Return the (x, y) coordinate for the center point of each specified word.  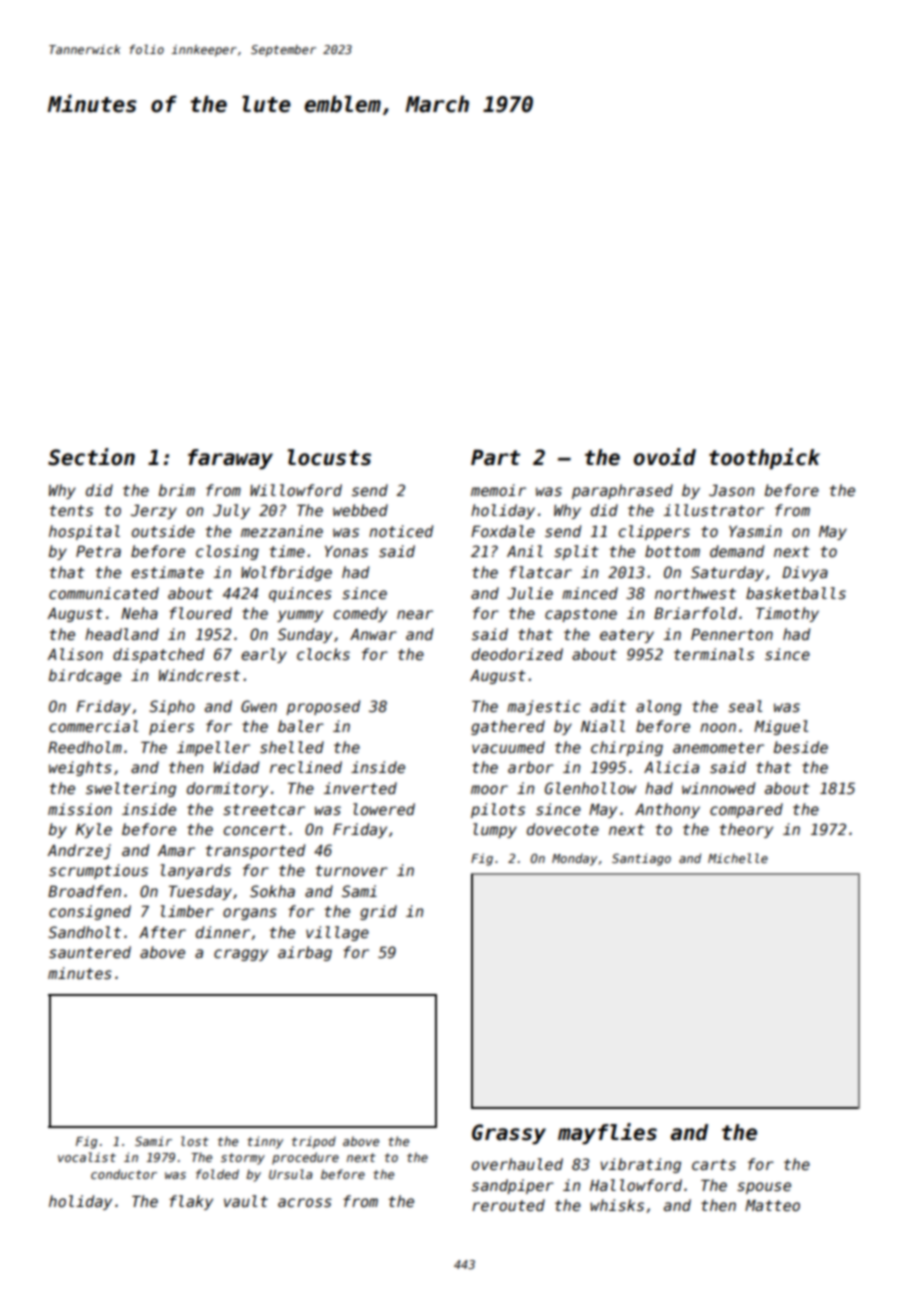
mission (80, 809)
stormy (243, 1159)
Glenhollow (590, 788)
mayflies (607, 1133)
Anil (525, 551)
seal (745, 706)
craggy (241, 955)
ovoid (665, 457)
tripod (314, 1142)
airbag (305, 953)
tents (71, 510)
